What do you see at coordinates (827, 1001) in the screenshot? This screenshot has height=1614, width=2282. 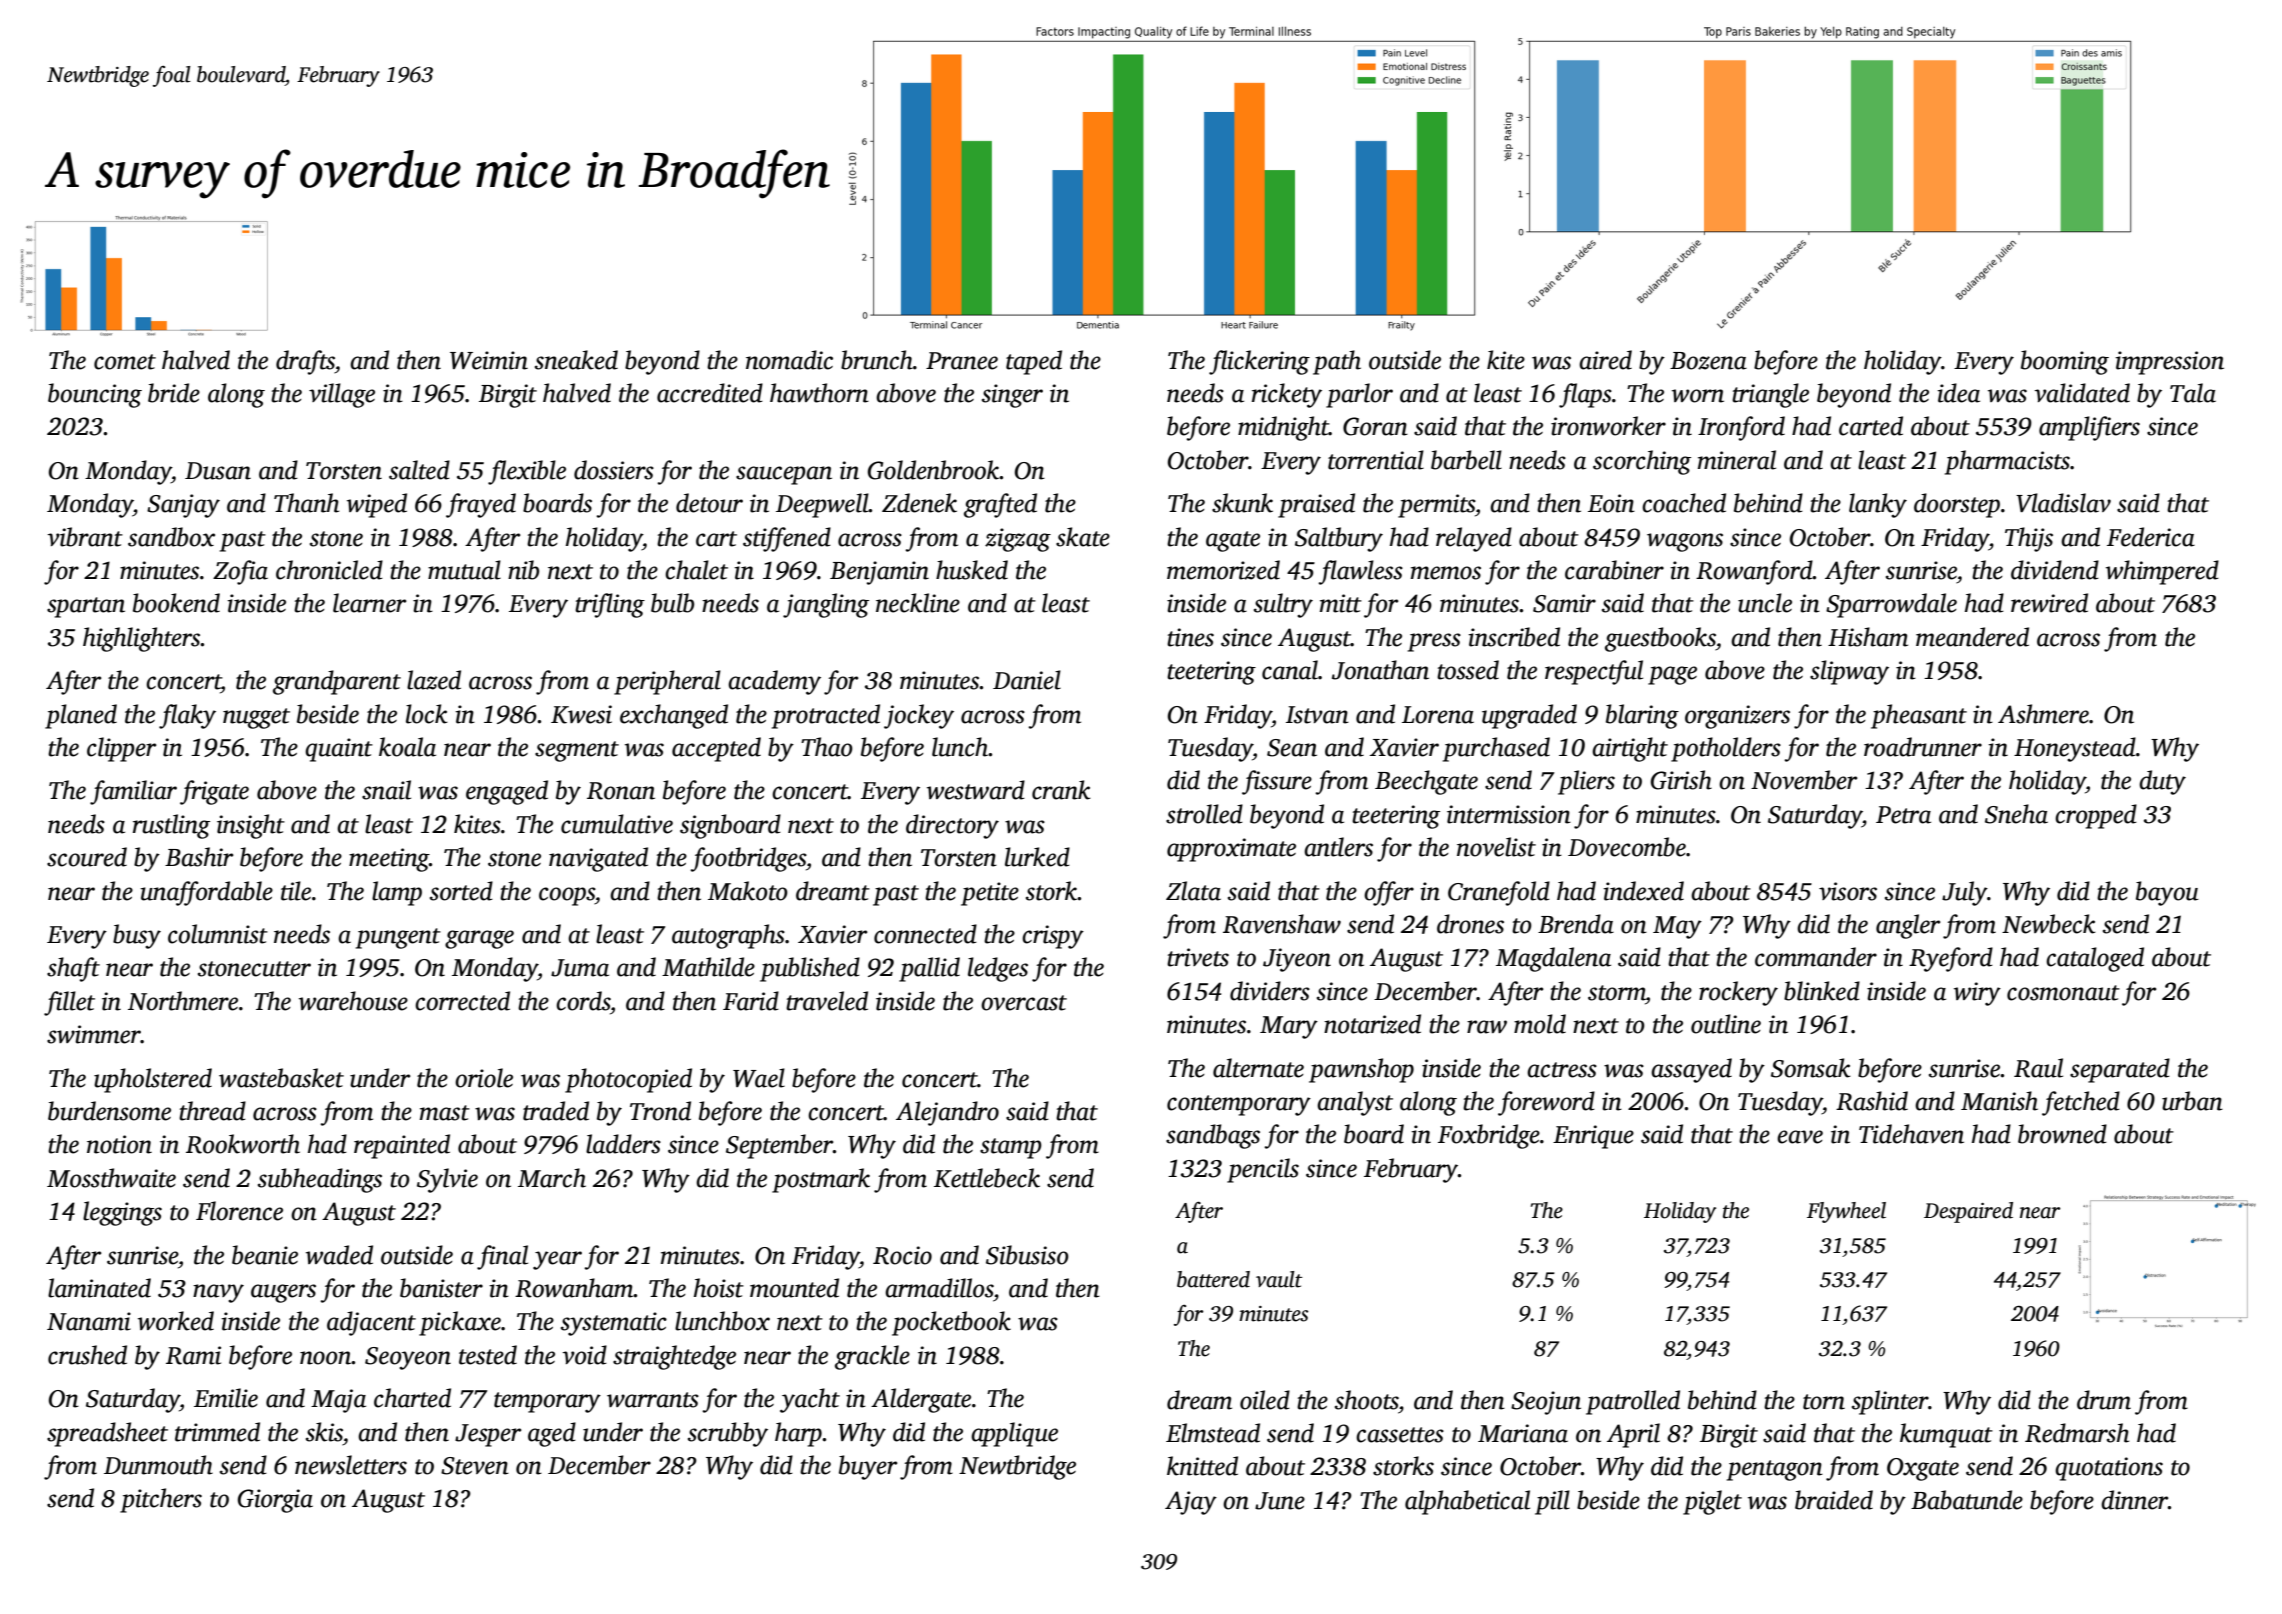 I see `traveled` at bounding box center [827, 1001].
